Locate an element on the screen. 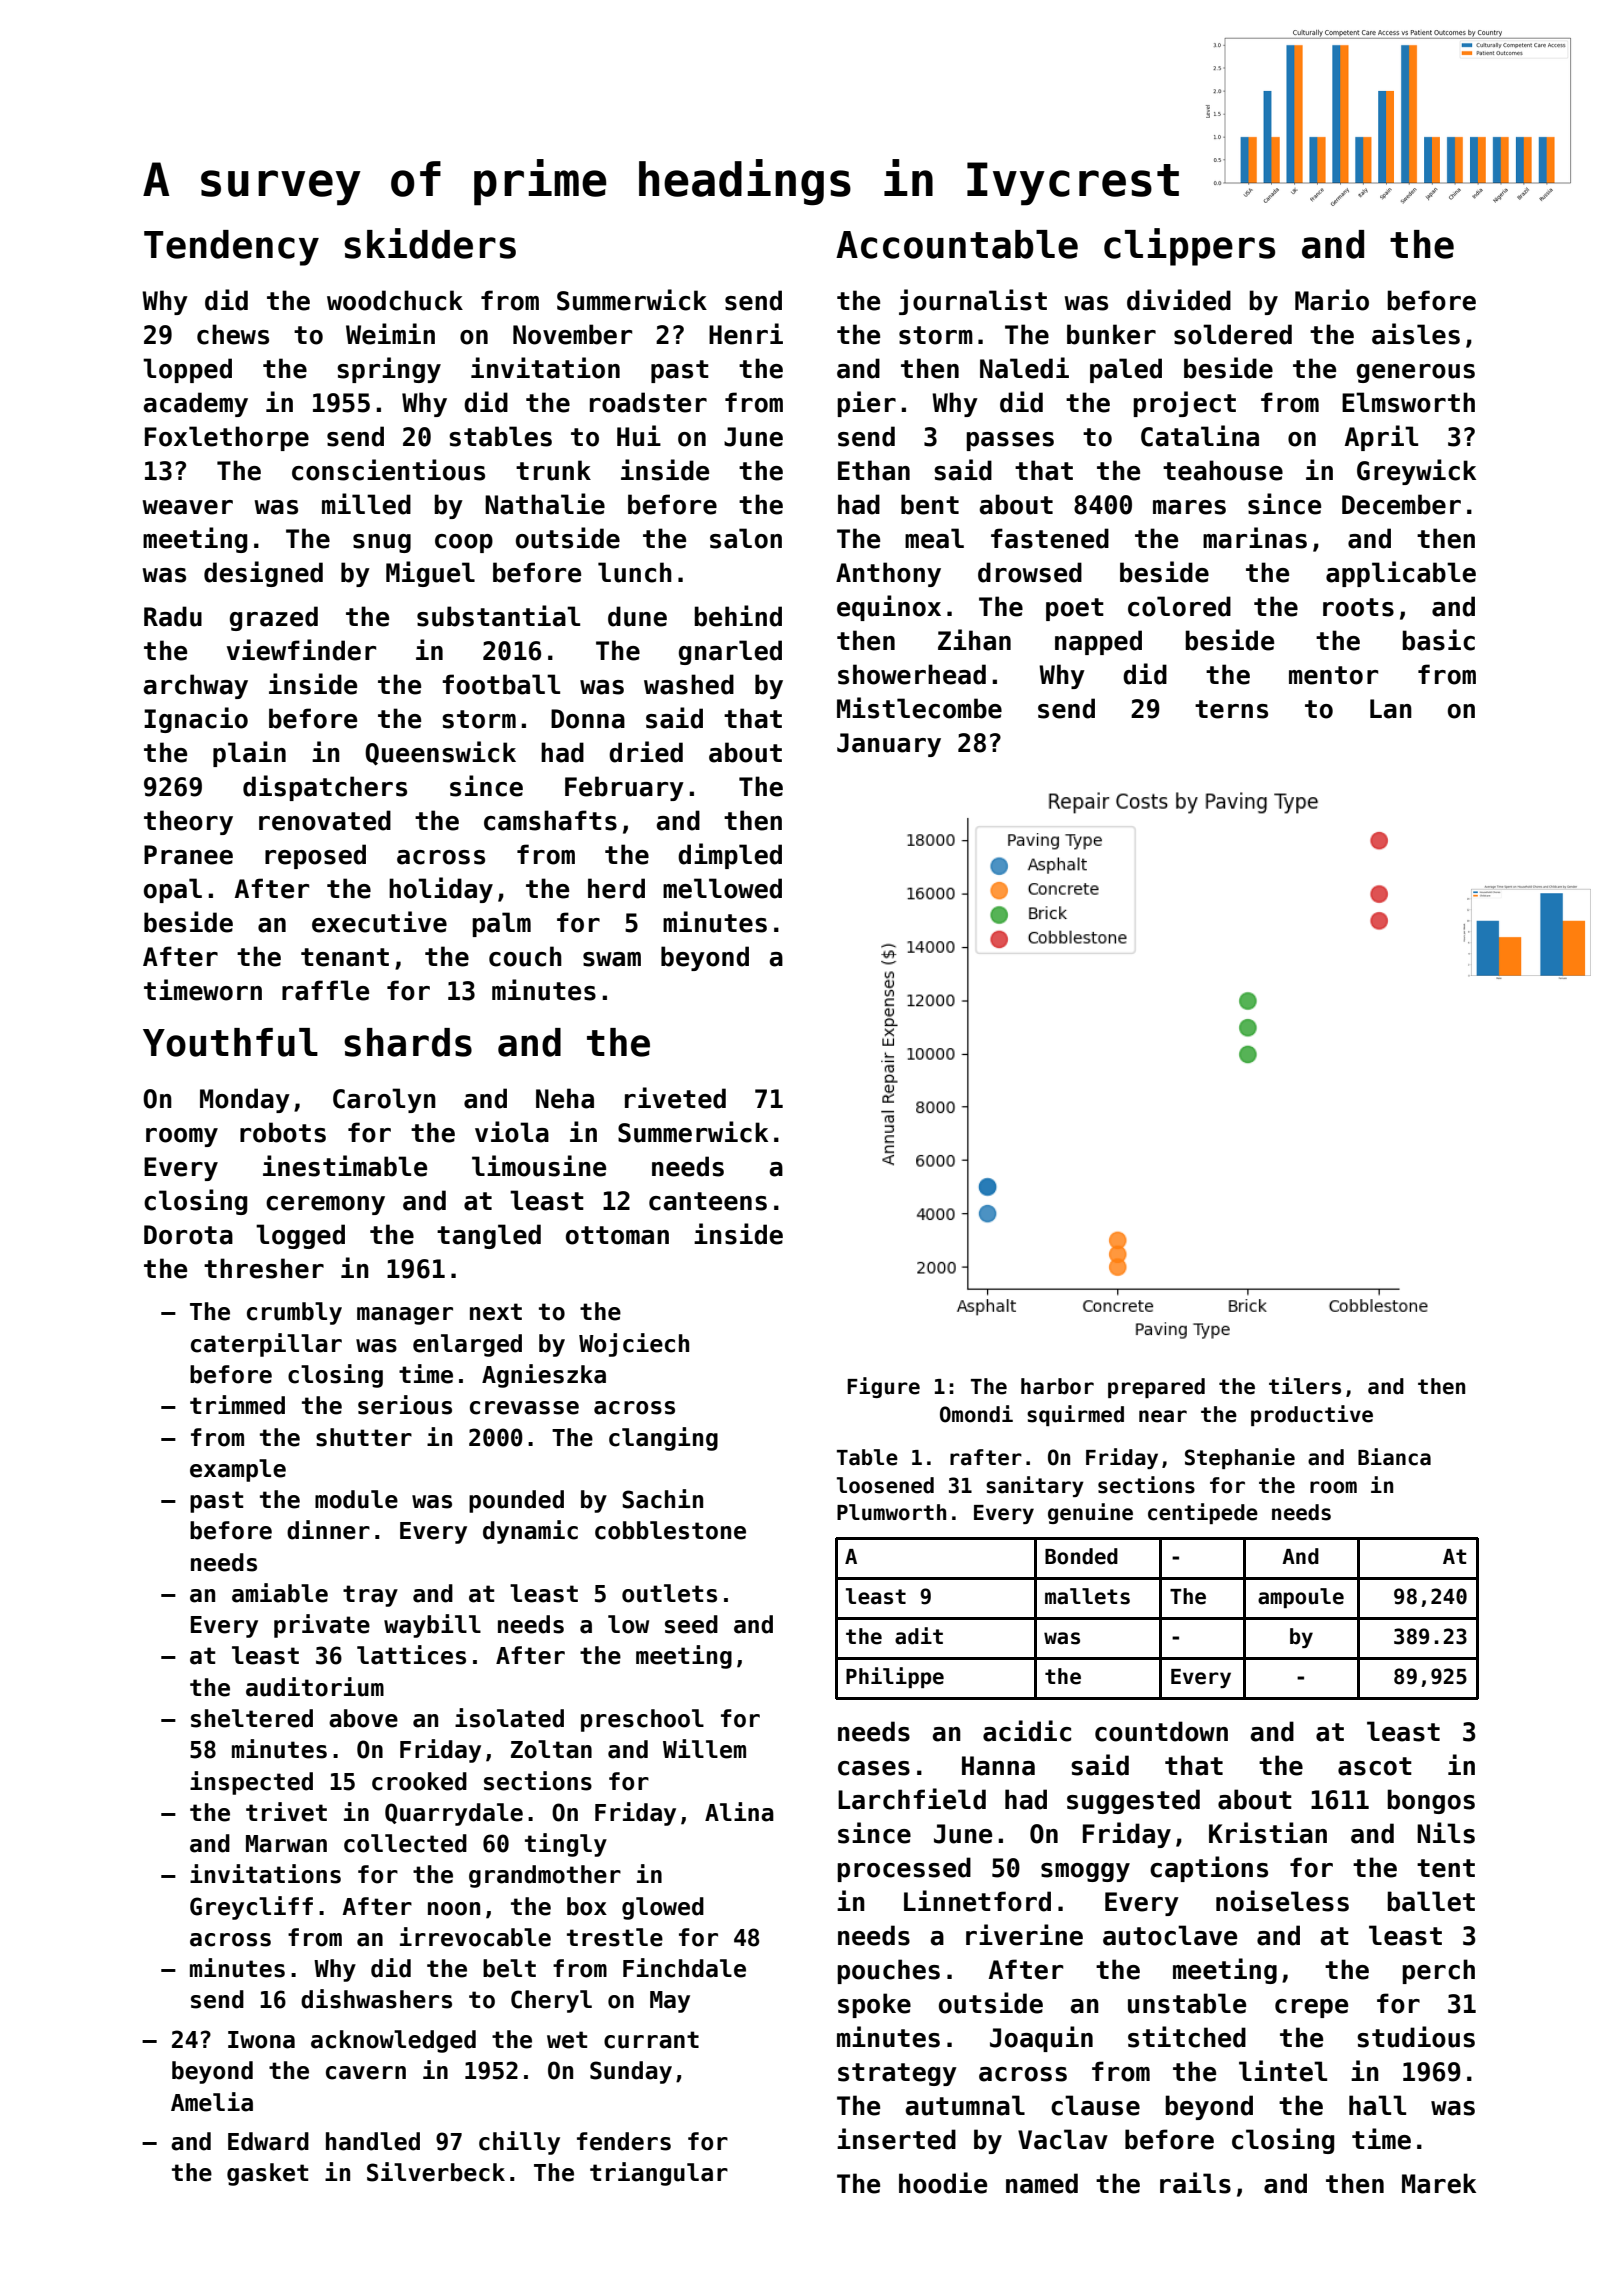 This screenshot has height=2292, width=1620. Greycliff is located at coordinates (251, 1908).
